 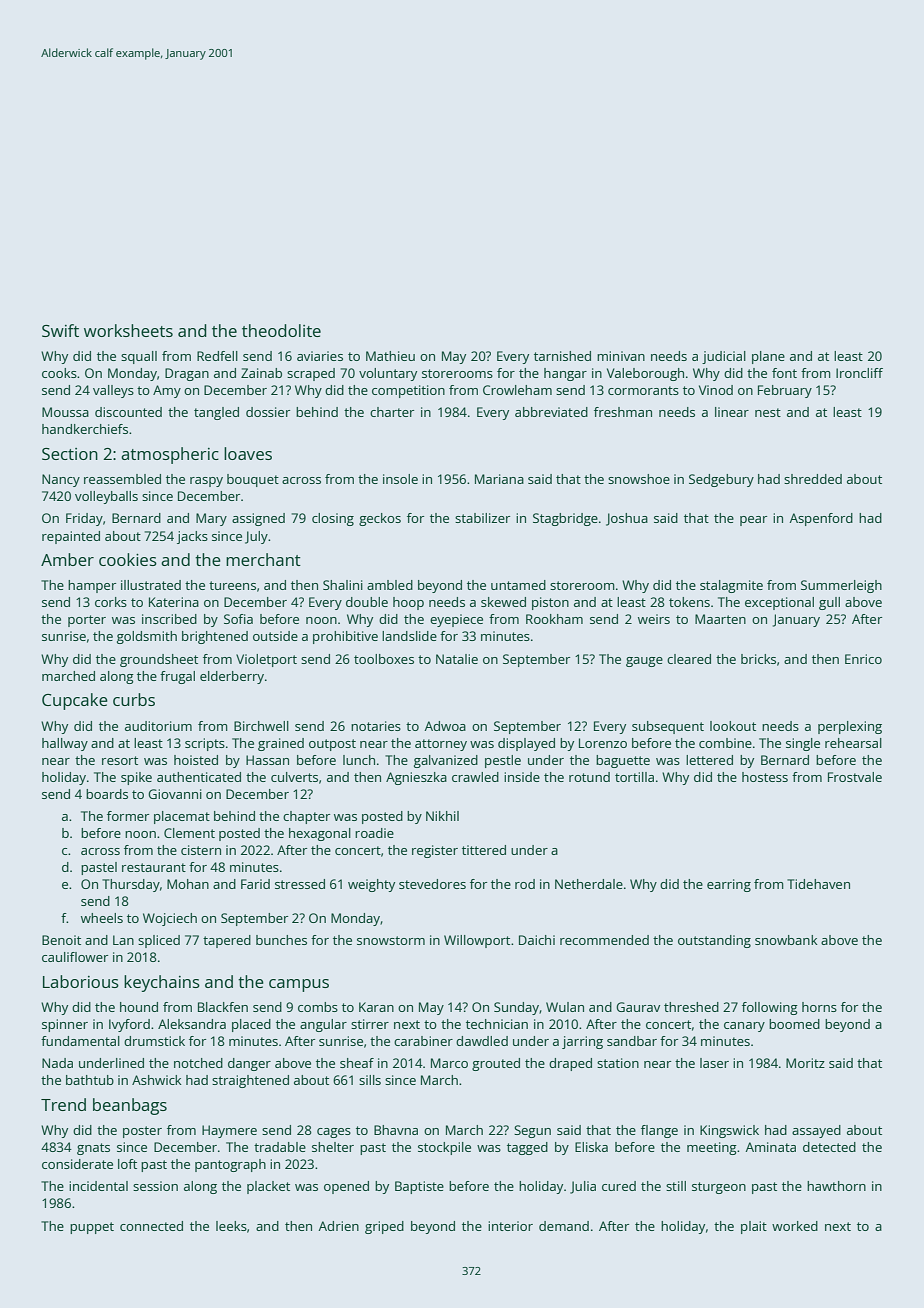 What do you see at coordinates (370, 1024) in the screenshot?
I see `stirrer` at bounding box center [370, 1024].
